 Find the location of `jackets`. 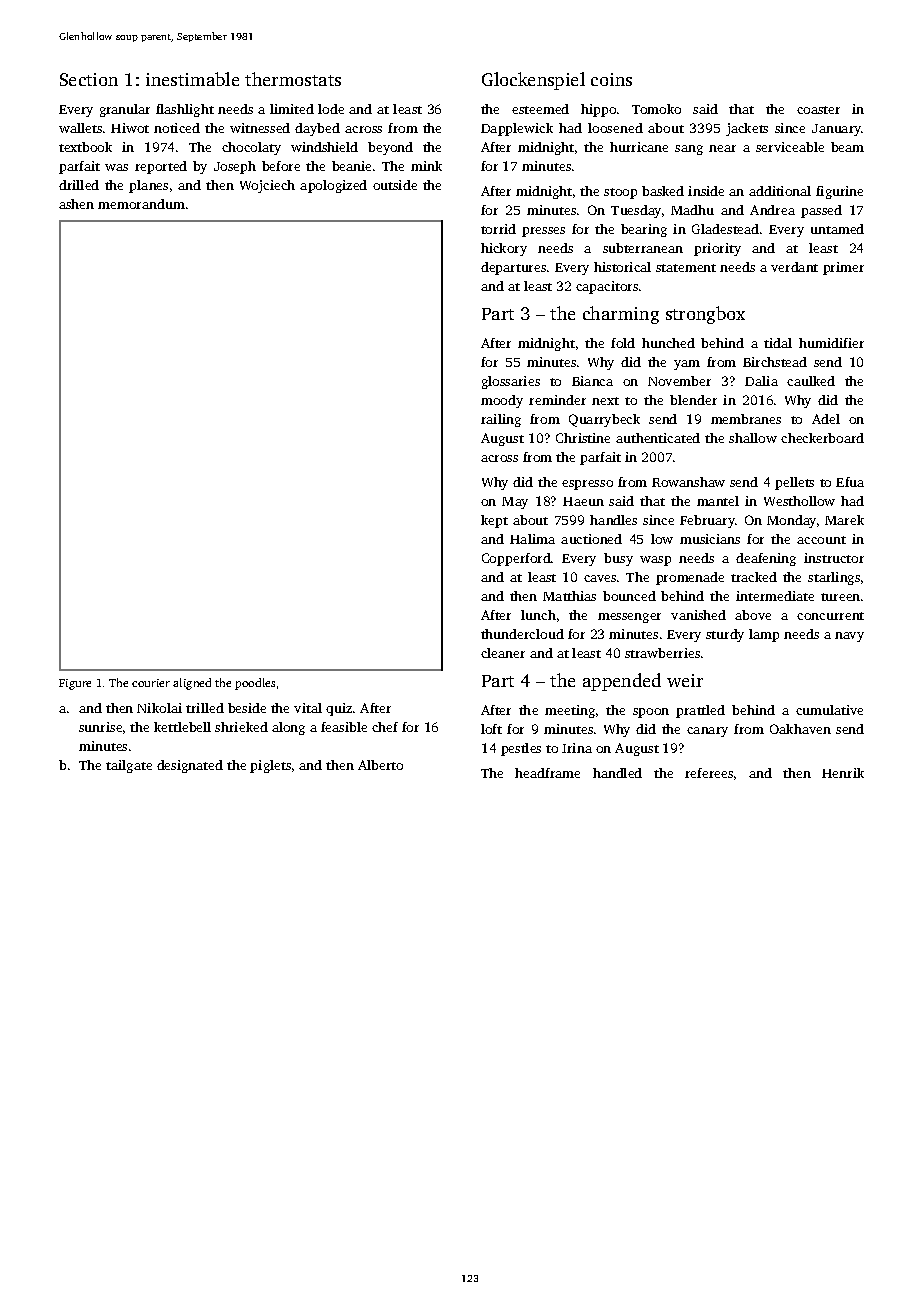

jackets is located at coordinates (747, 129).
